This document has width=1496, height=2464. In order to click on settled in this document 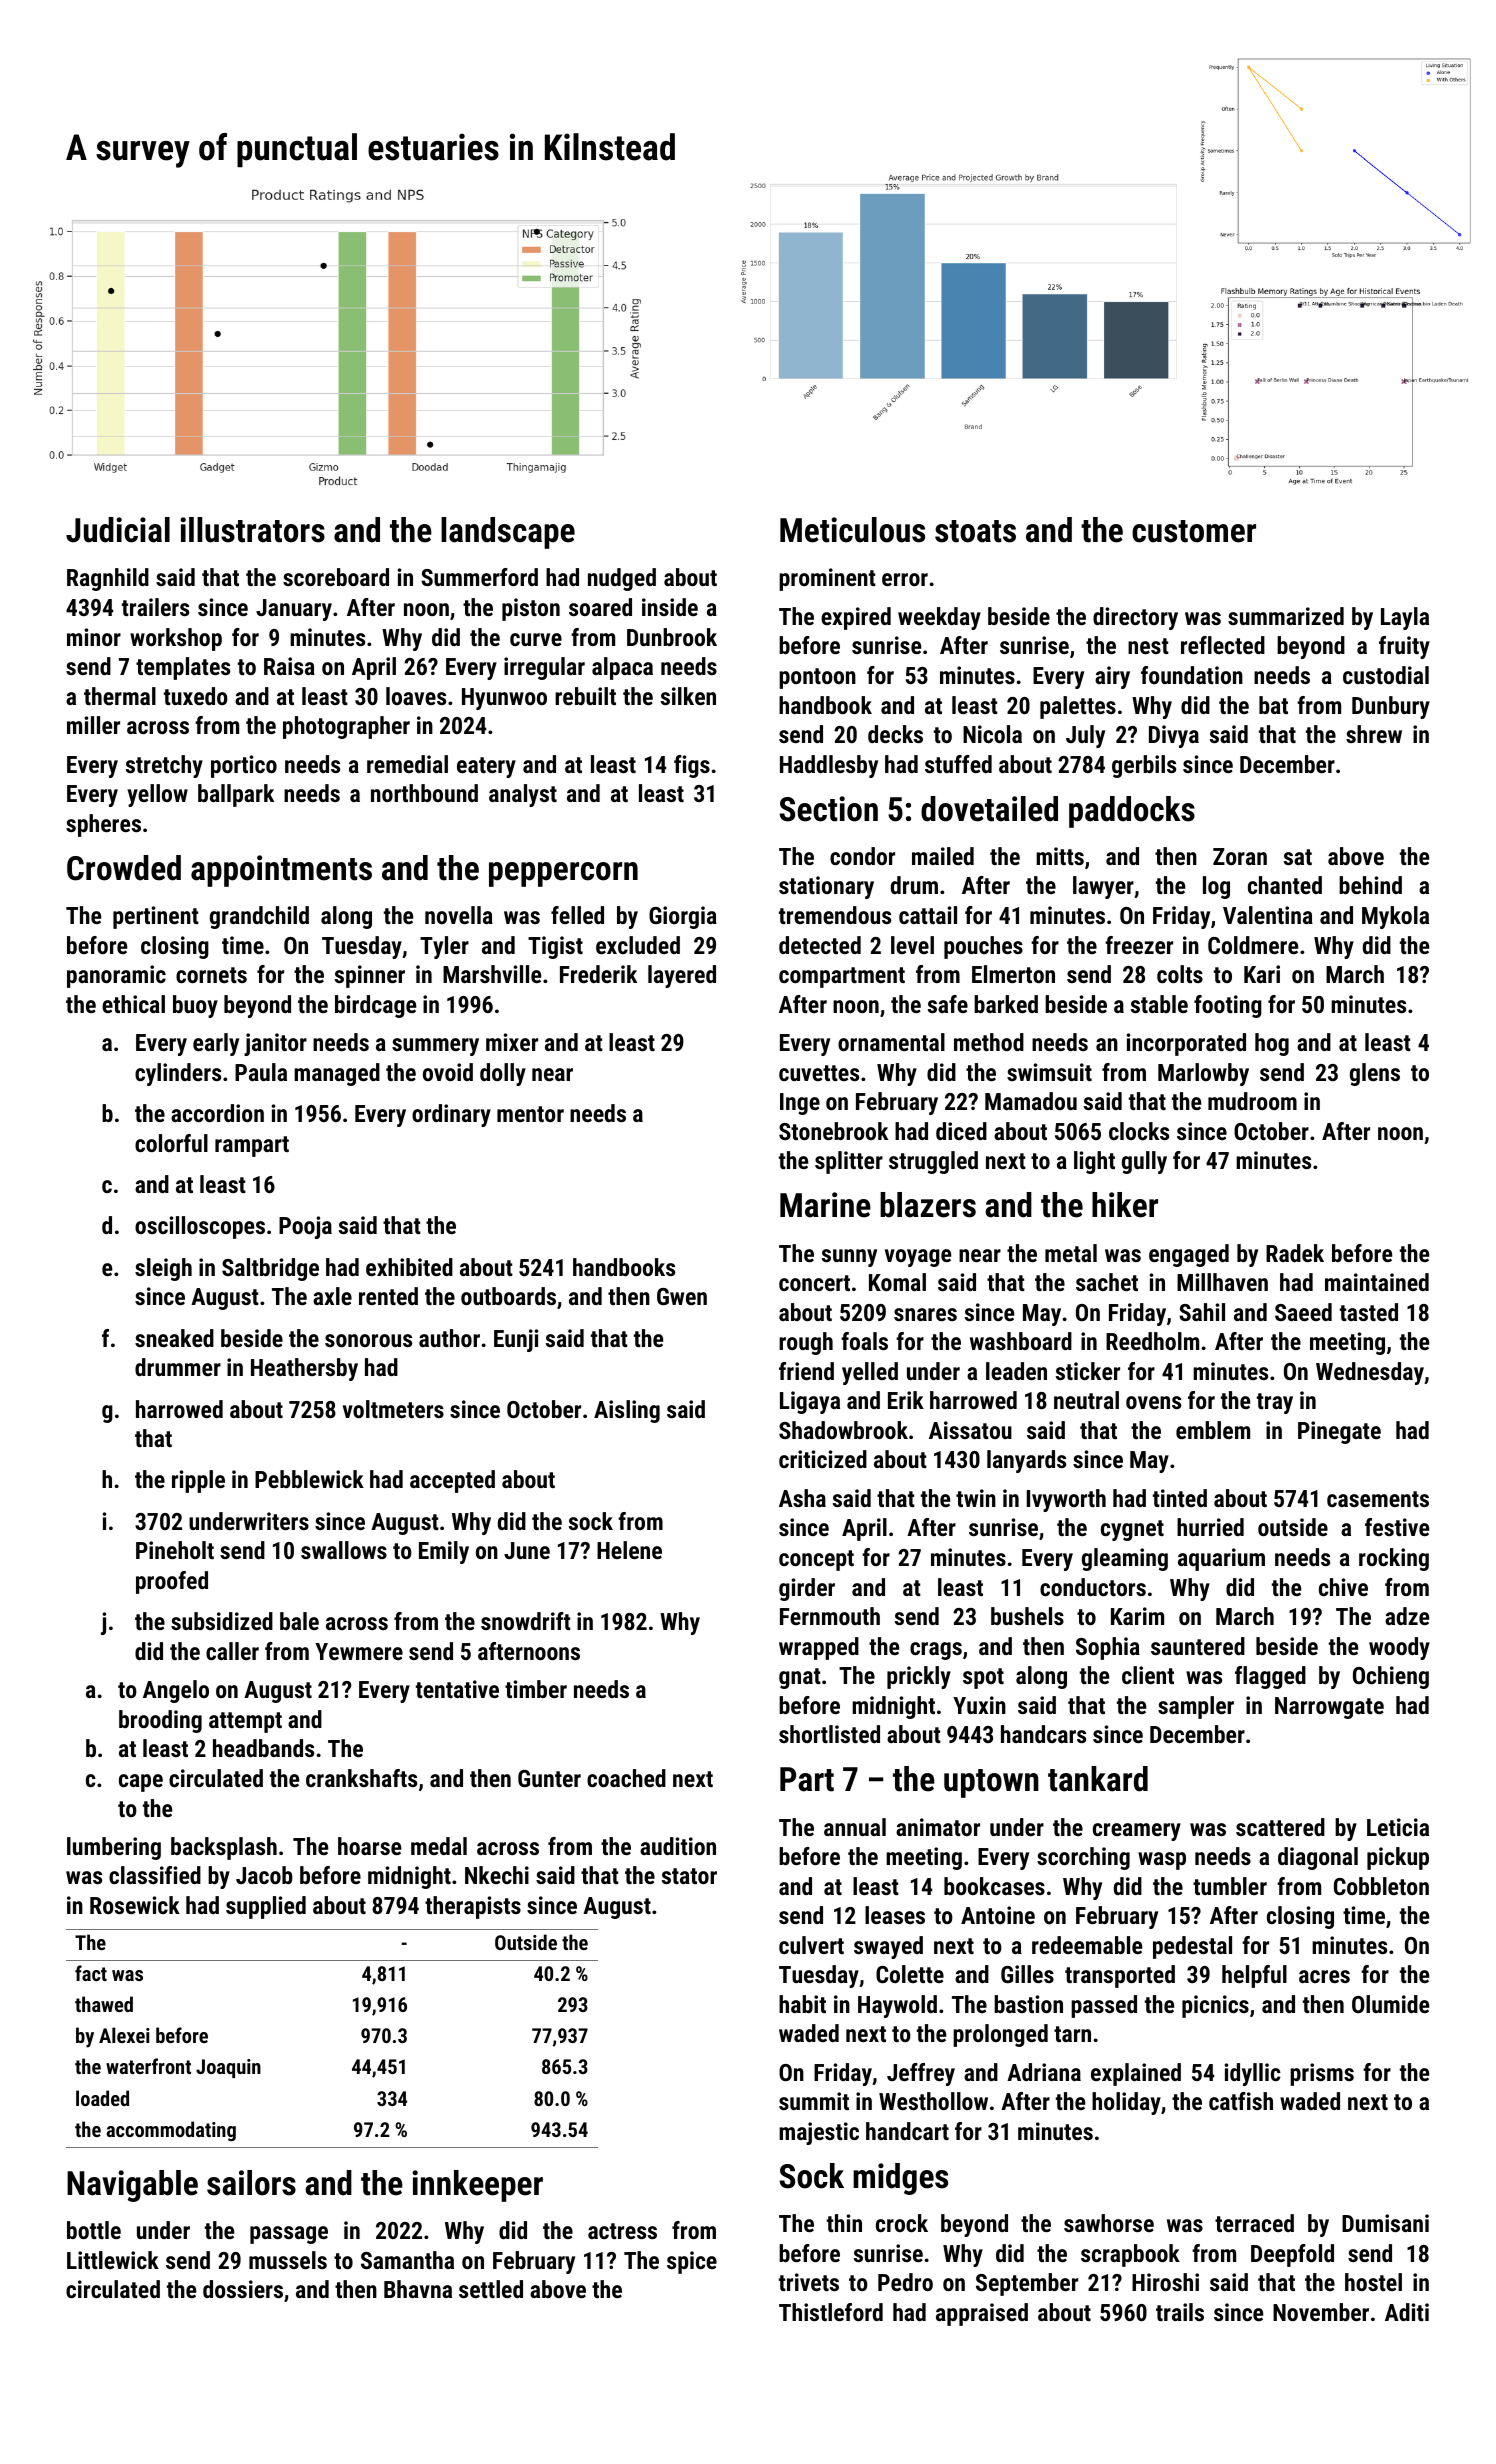, I will do `click(491, 2289)`.
